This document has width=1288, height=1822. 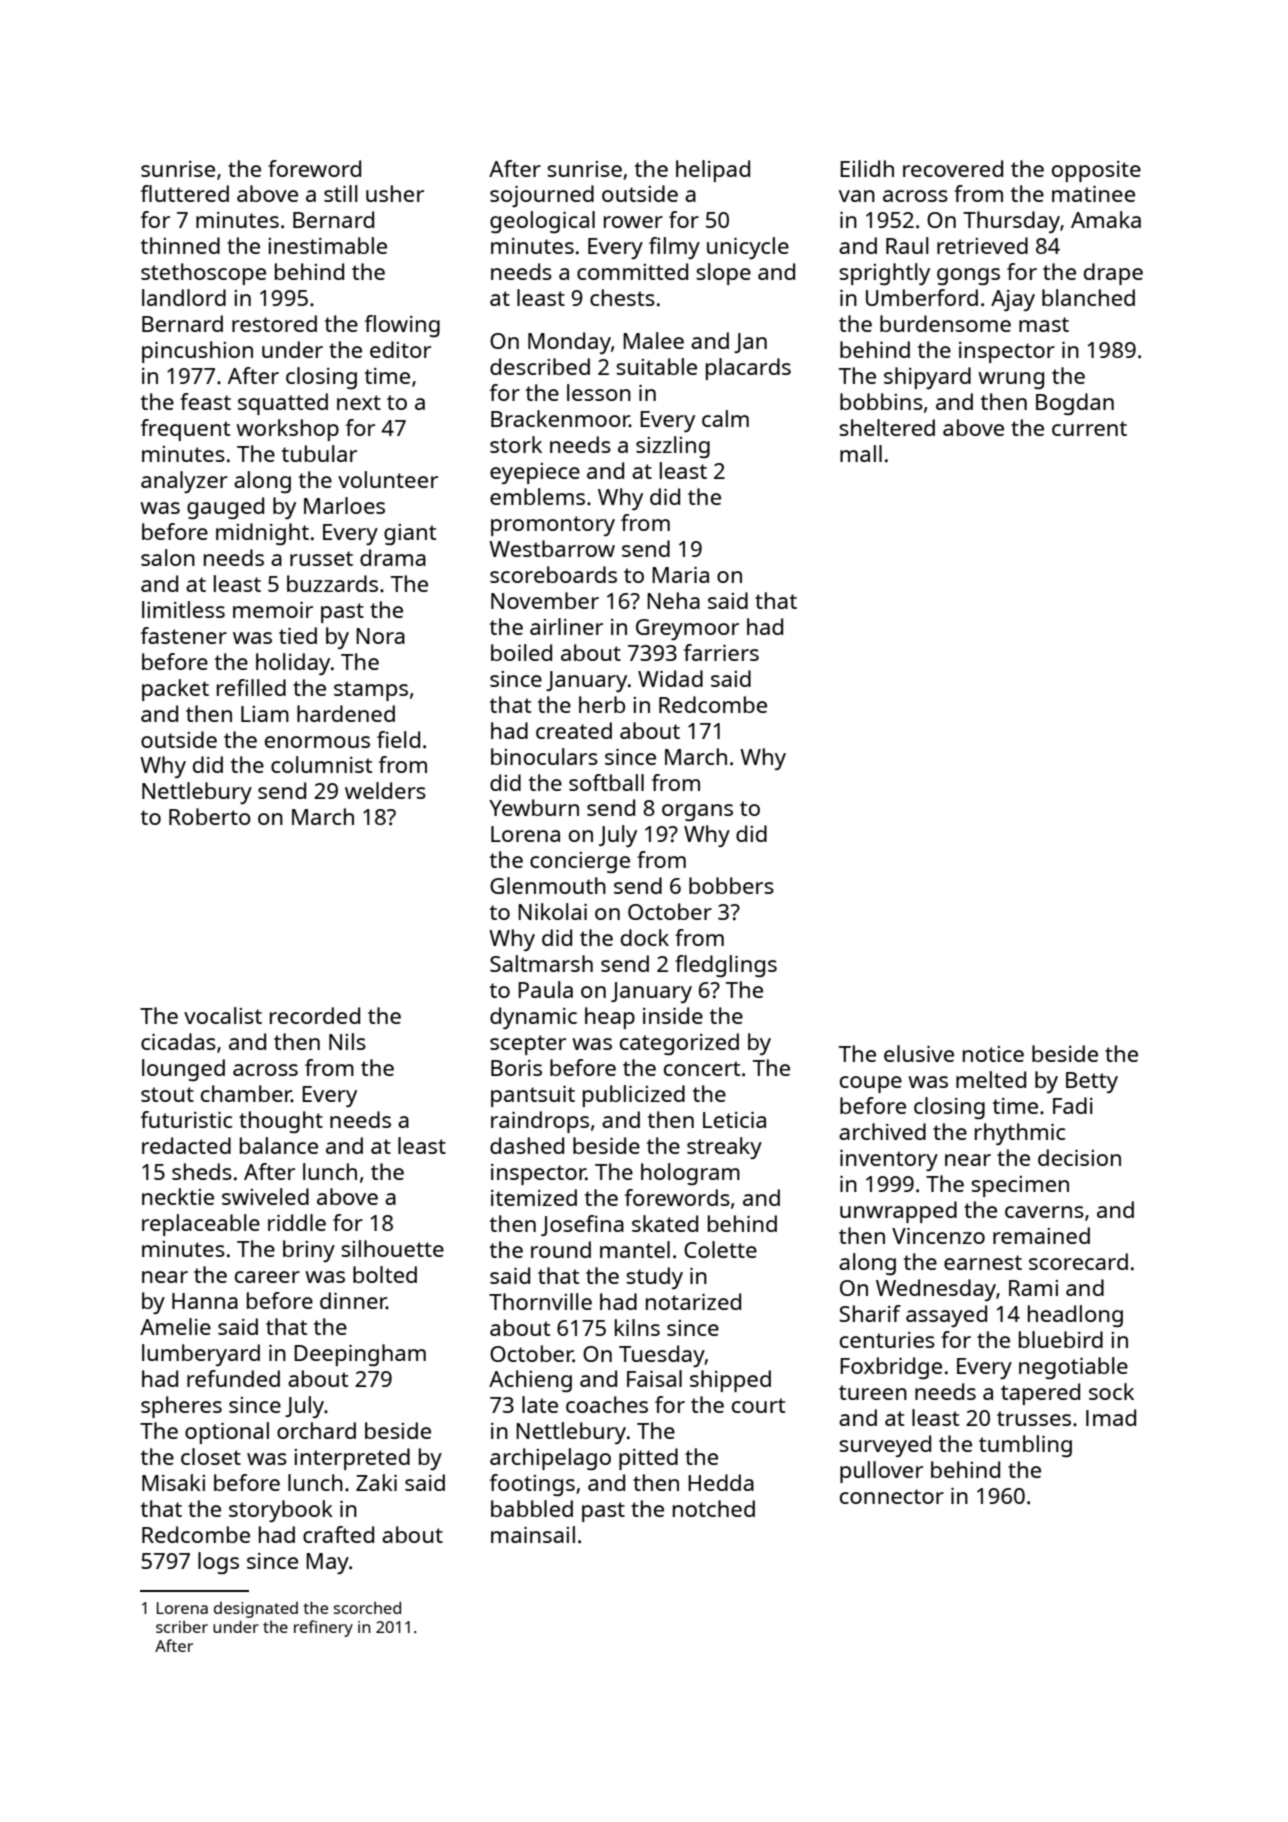 What do you see at coordinates (279, 1145) in the document?
I see `balance` at bounding box center [279, 1145].
